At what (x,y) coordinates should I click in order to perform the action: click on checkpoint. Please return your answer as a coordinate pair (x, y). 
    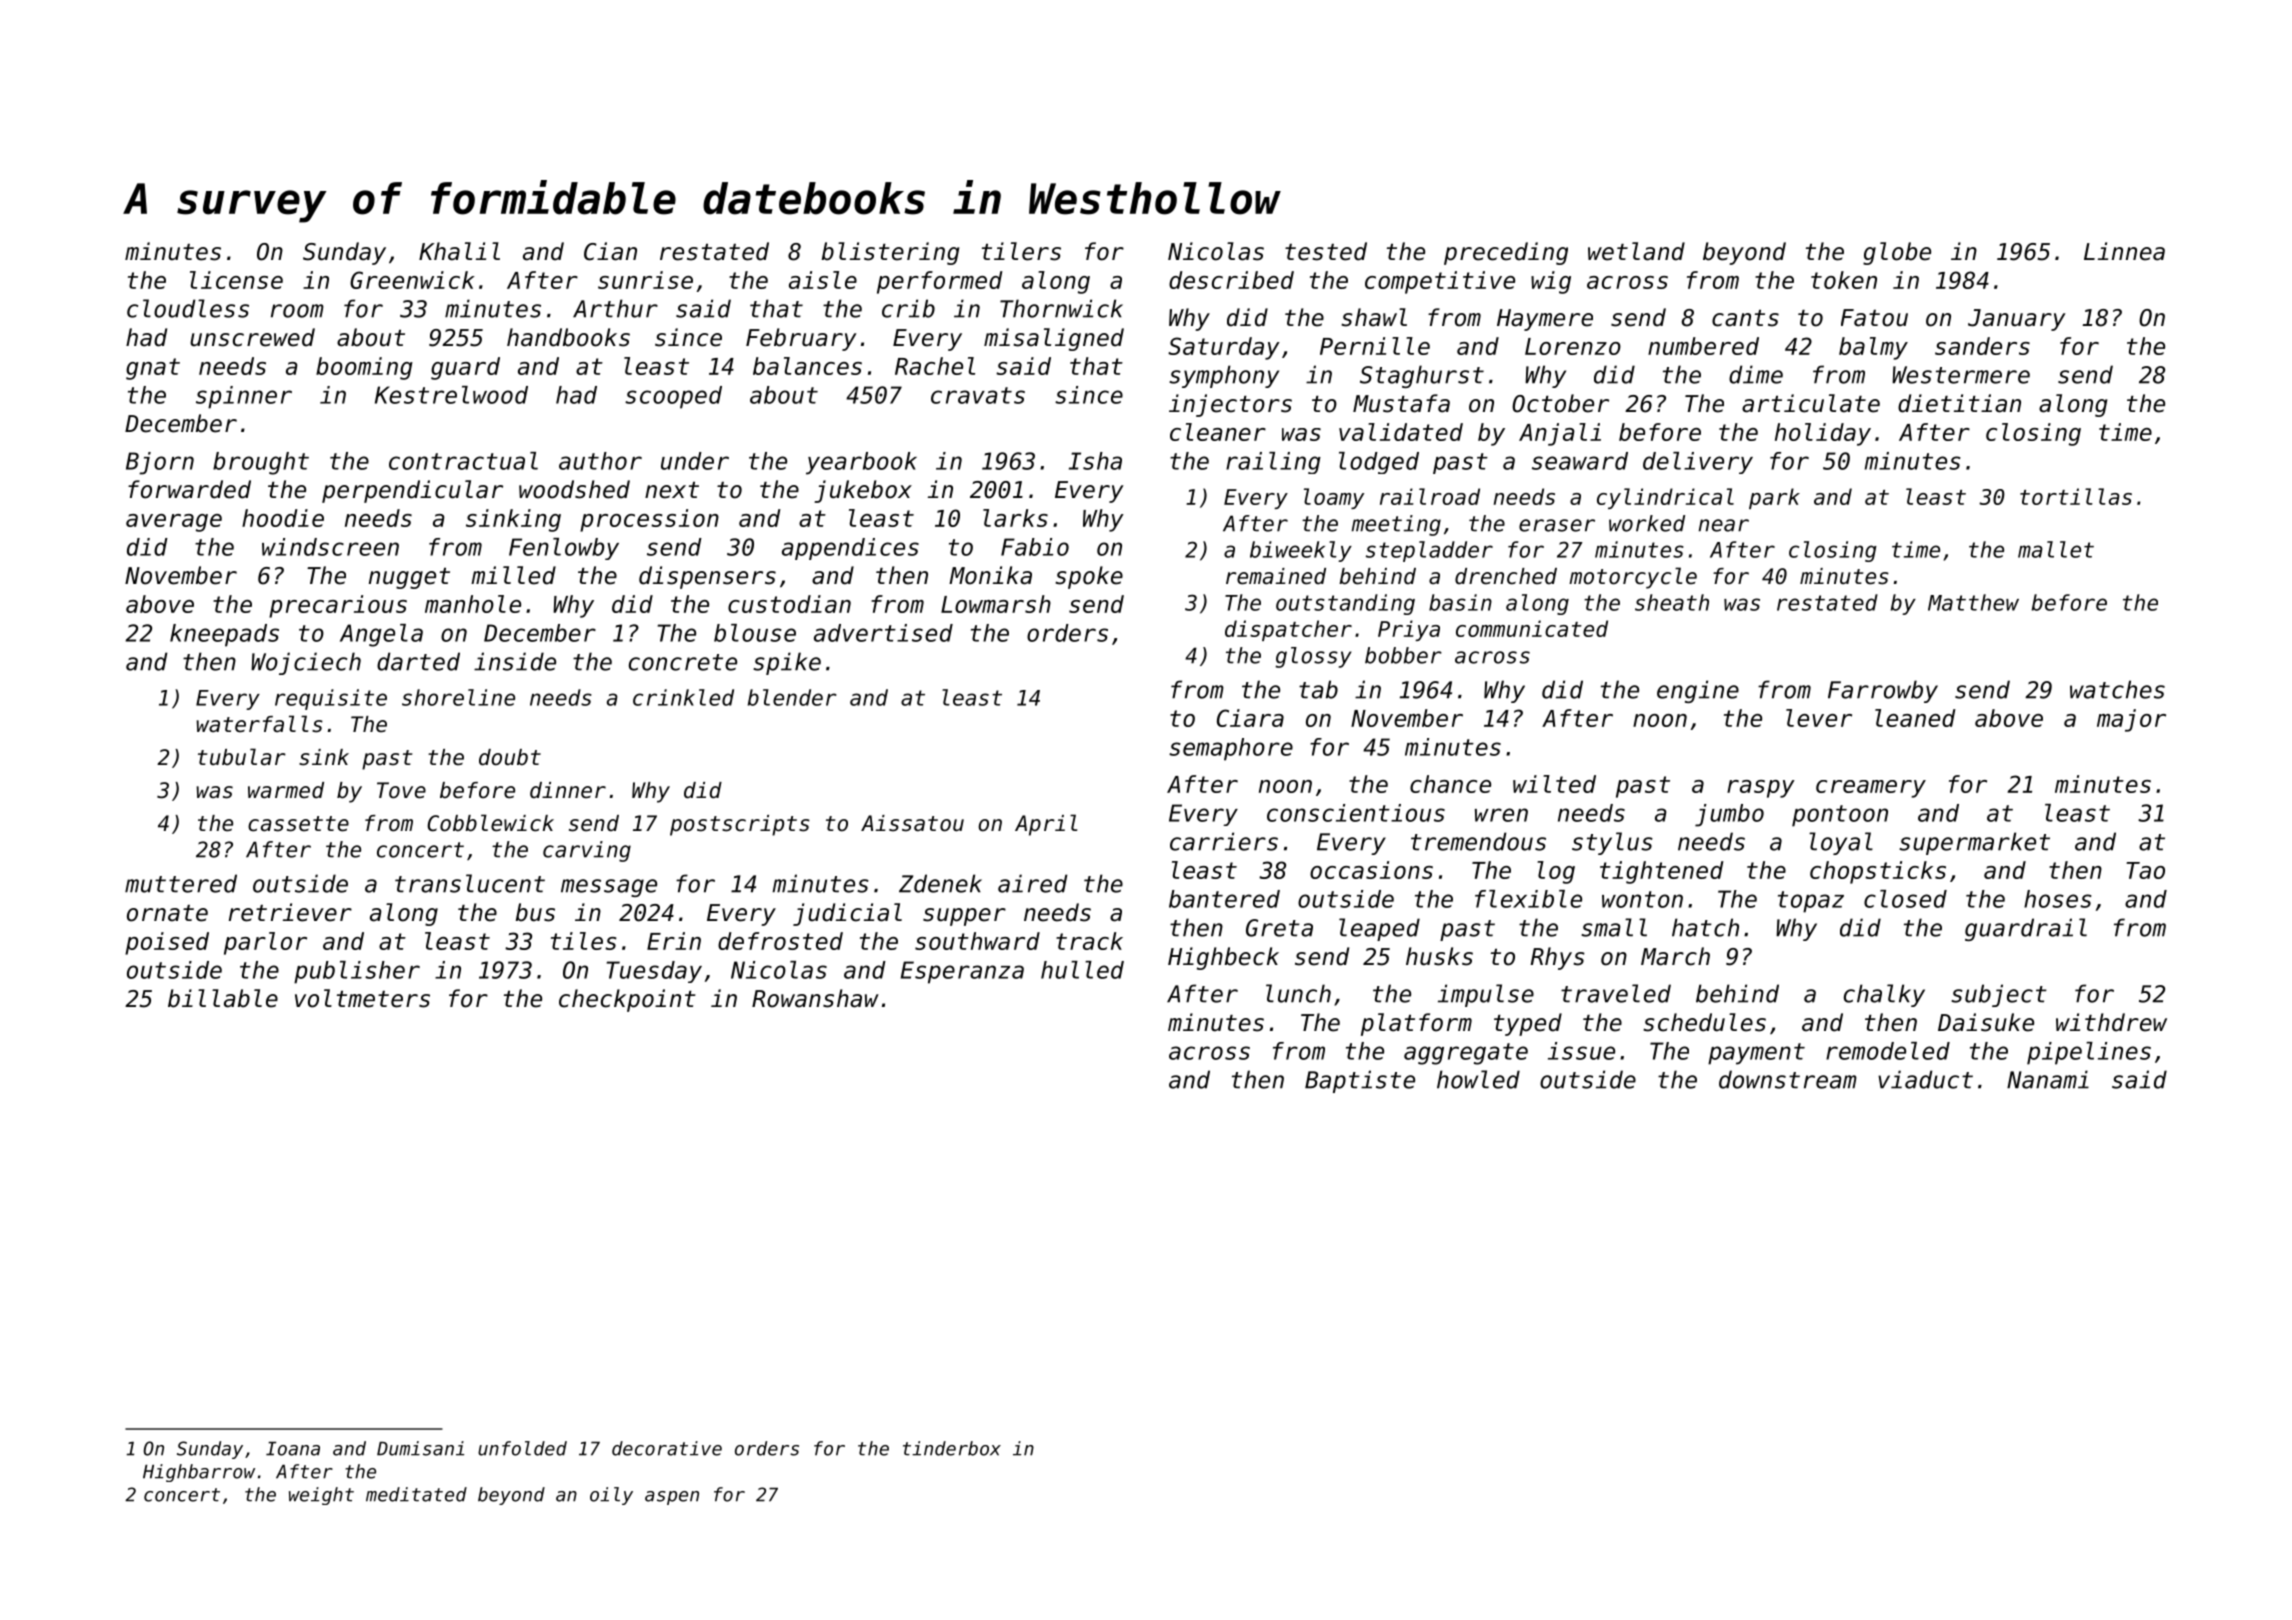
    Looking at the image, I should click on (627, 1000).
